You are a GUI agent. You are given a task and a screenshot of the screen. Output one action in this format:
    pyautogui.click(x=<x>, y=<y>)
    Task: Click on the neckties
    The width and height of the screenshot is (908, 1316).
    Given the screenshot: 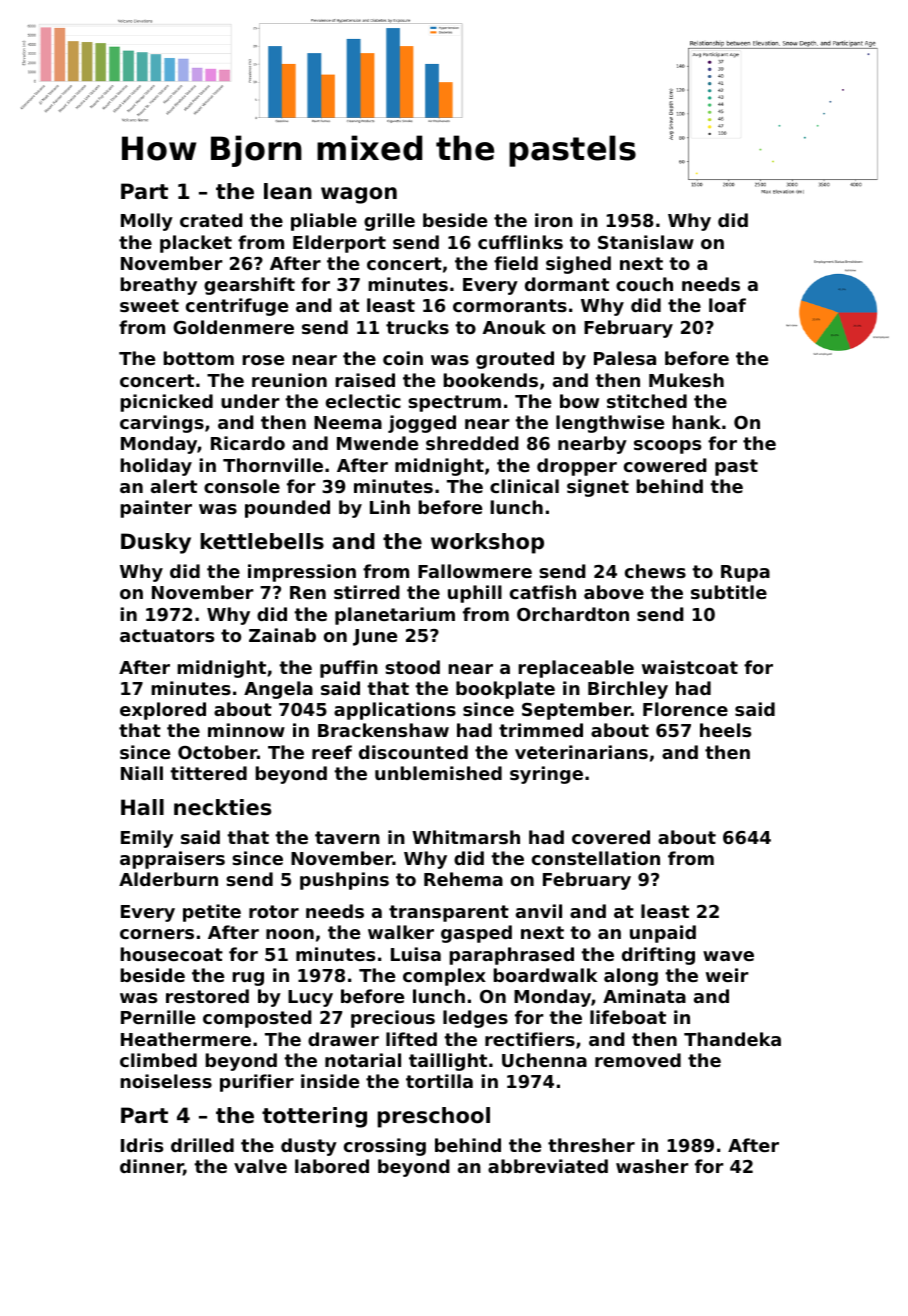 What is the action you would take?
    pyautogui.click(x=222, y=807)
